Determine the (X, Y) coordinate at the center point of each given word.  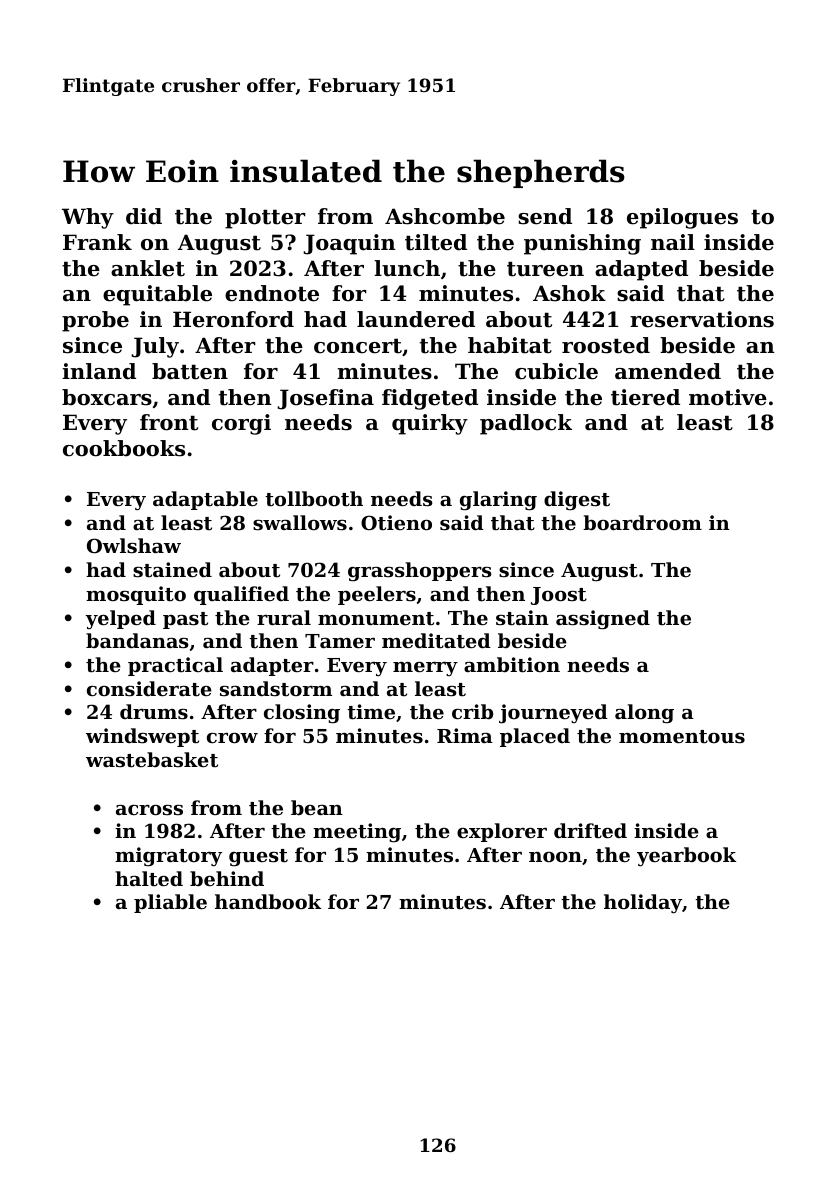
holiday (643, 904)
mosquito (136, 595)
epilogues (682, 218)
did (144, 216)
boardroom (642, 522)
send (545, 216)
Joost (559, 596)
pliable (170, 903)
